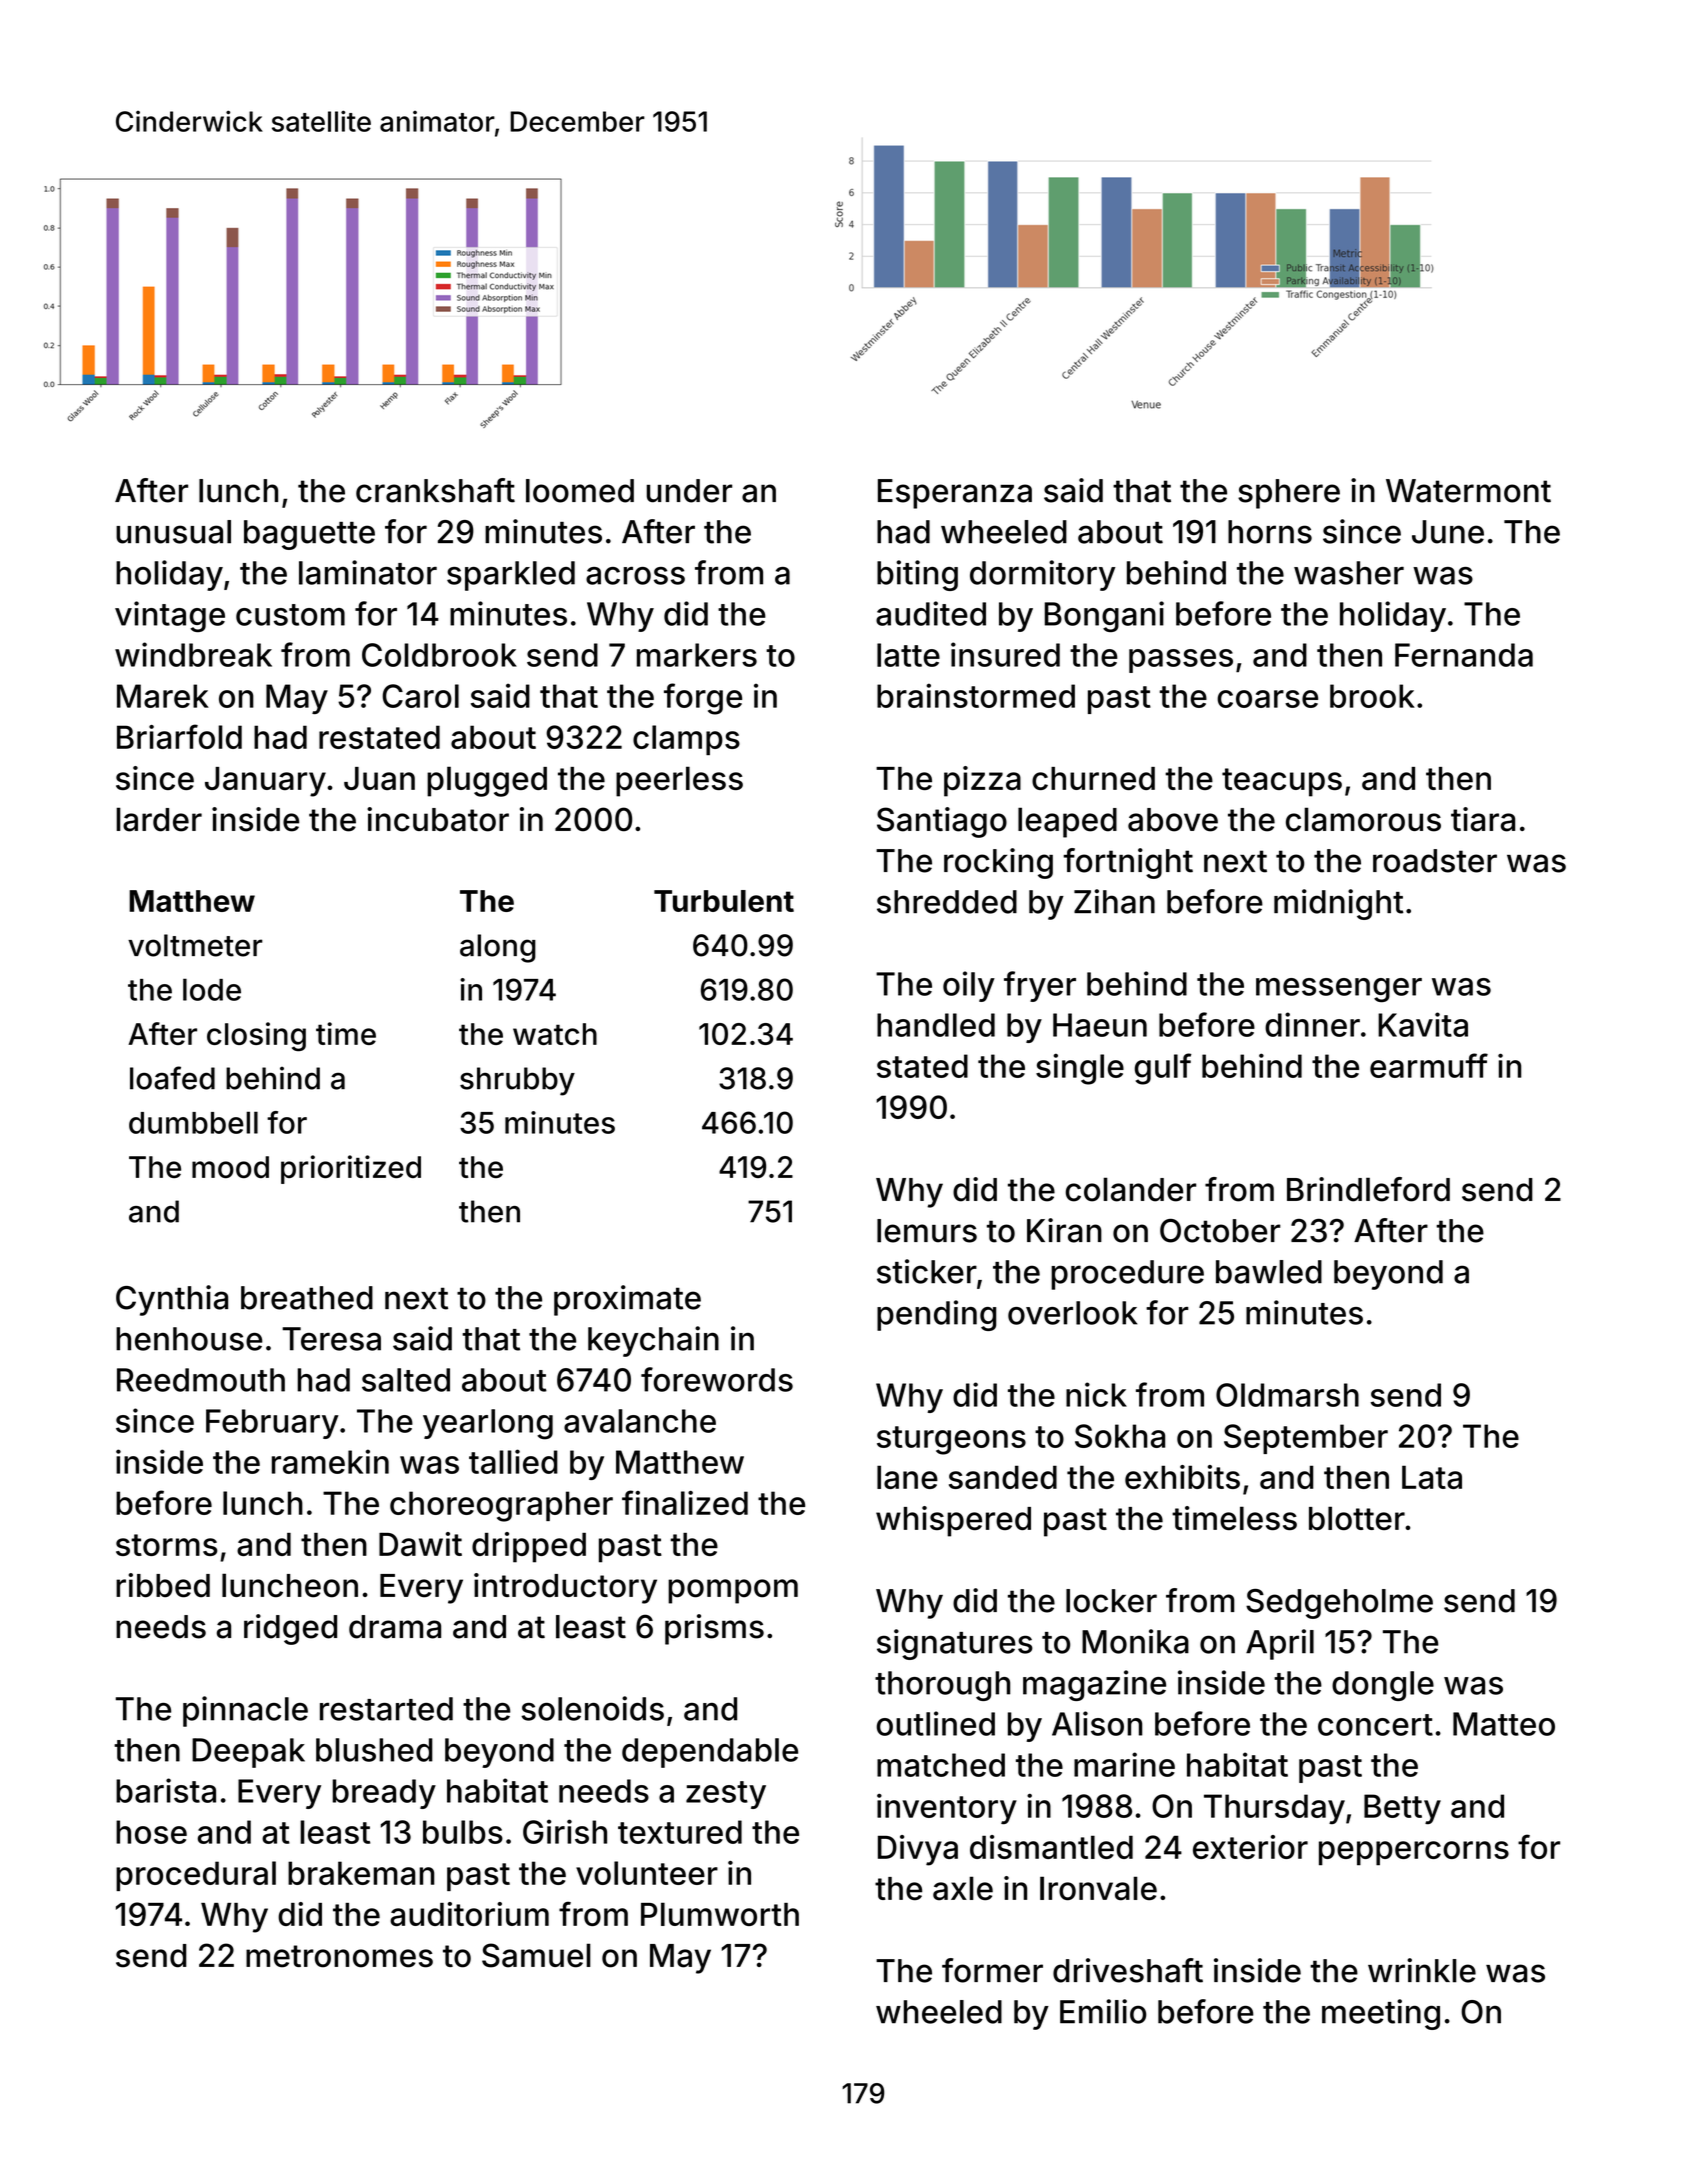  Describe the element at coordinates (166, 1790) in the image. I see `barista` at that location.
